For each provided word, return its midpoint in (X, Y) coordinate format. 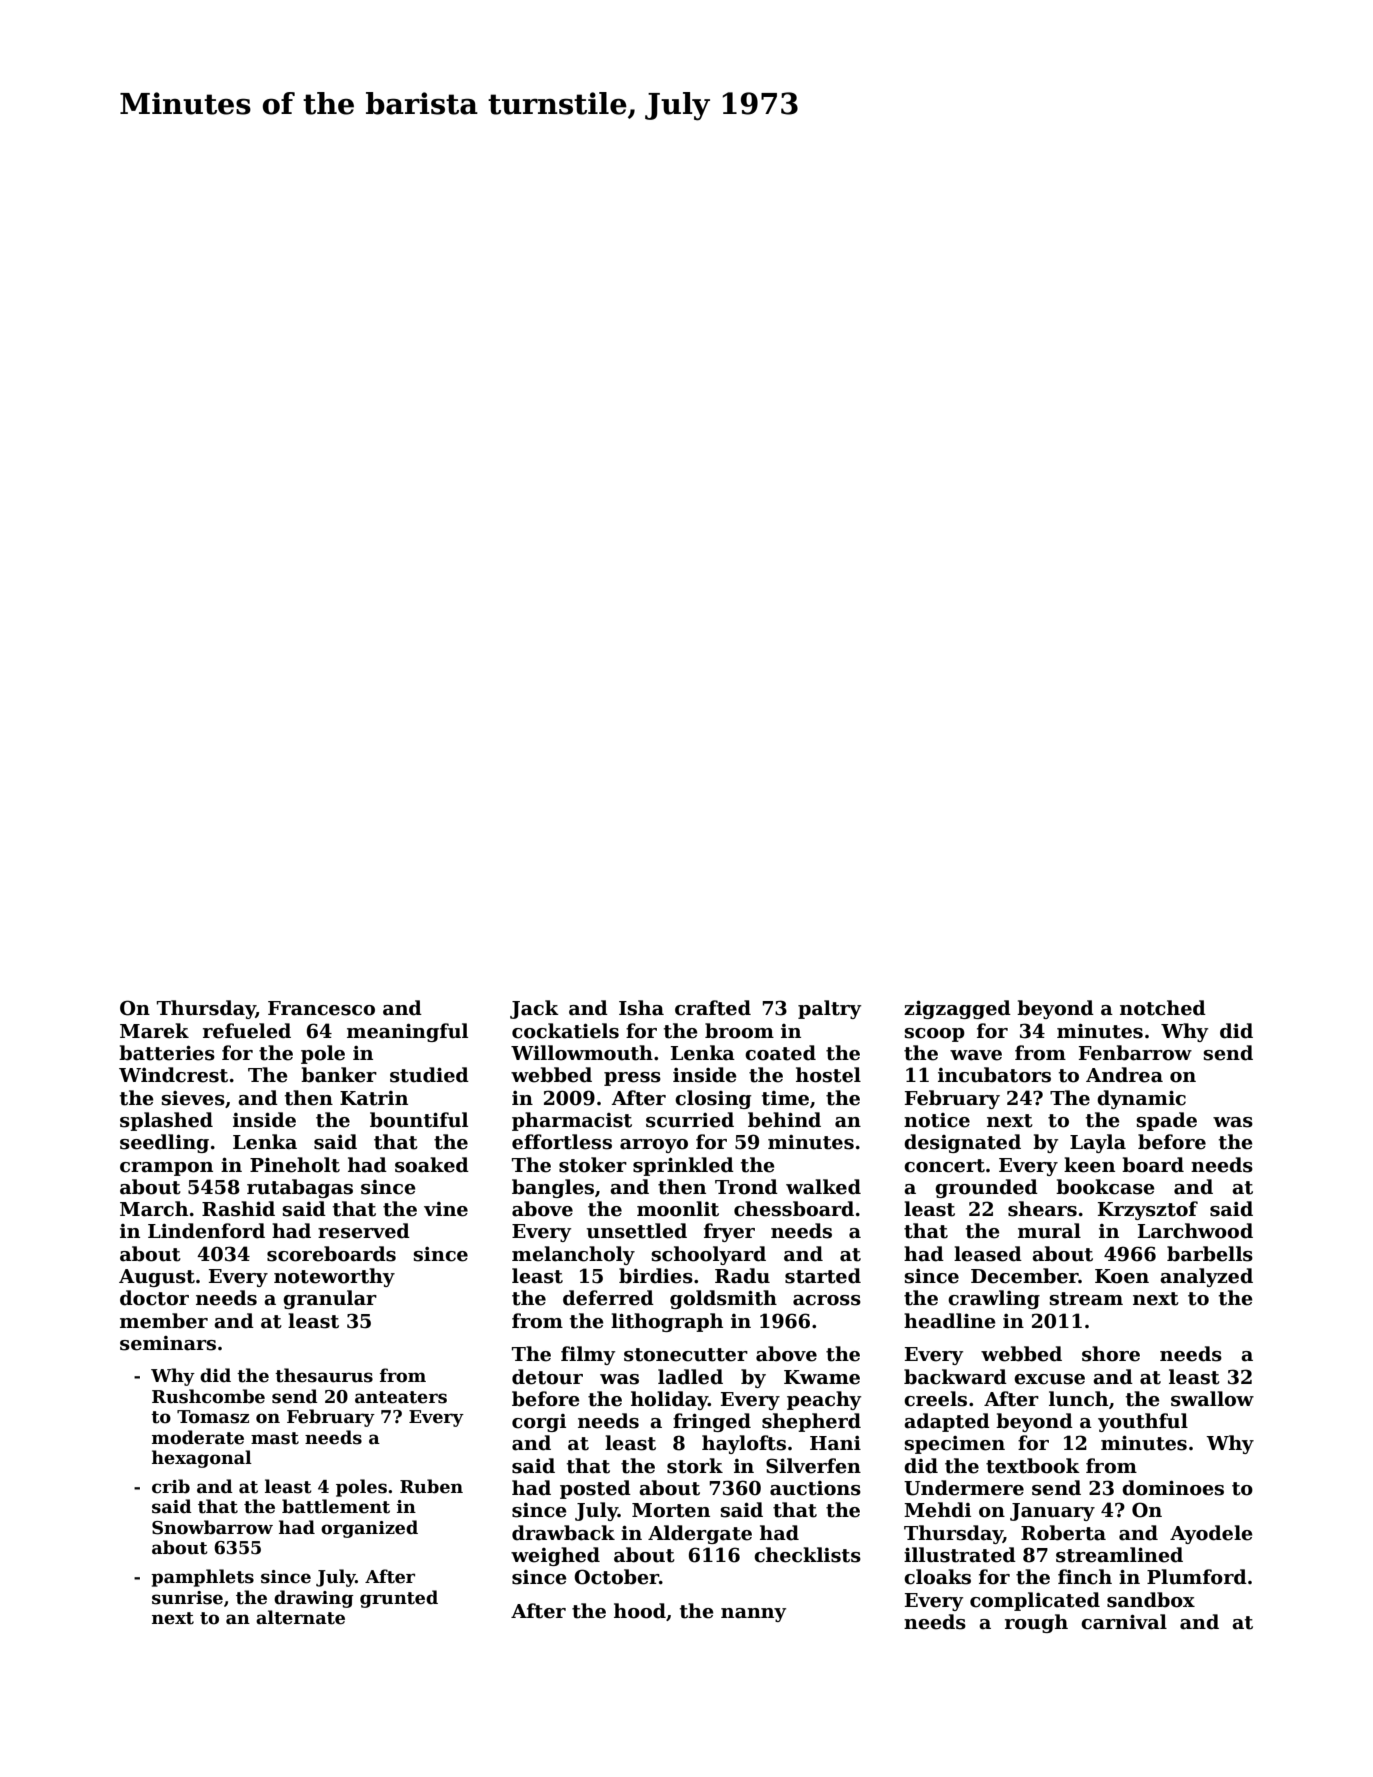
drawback (563, 1533)
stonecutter (686, 1355)
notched (1163, 1008)
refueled (247, 1031)
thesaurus (324, 1375)
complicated (1035, 1601)
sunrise (187, 1598)
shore (1111, 1354)
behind (784, 1120)
